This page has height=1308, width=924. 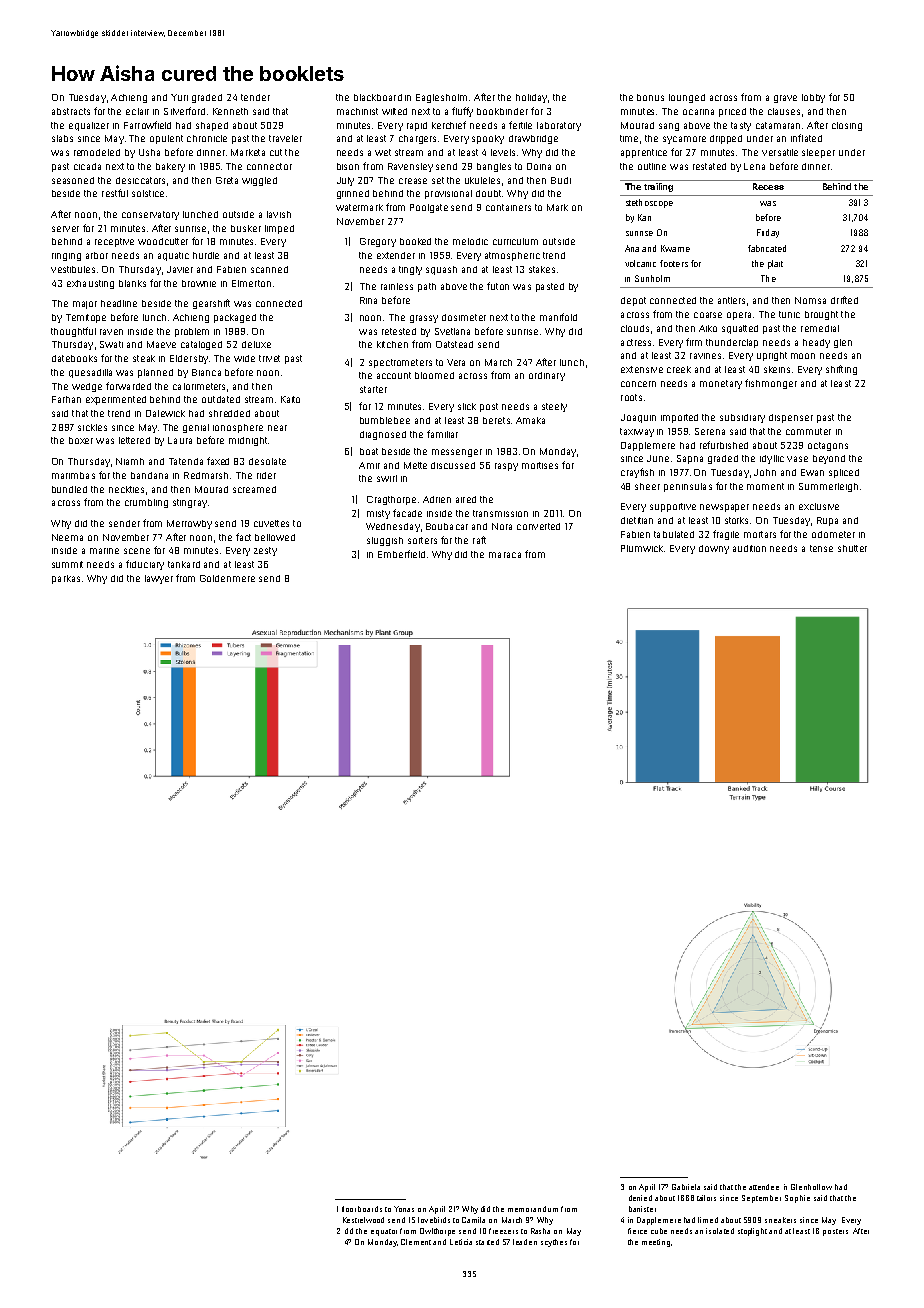 What do you see at coordinates (749, 548) in the page?
I see `audition` at bounding box center [749, 548].
